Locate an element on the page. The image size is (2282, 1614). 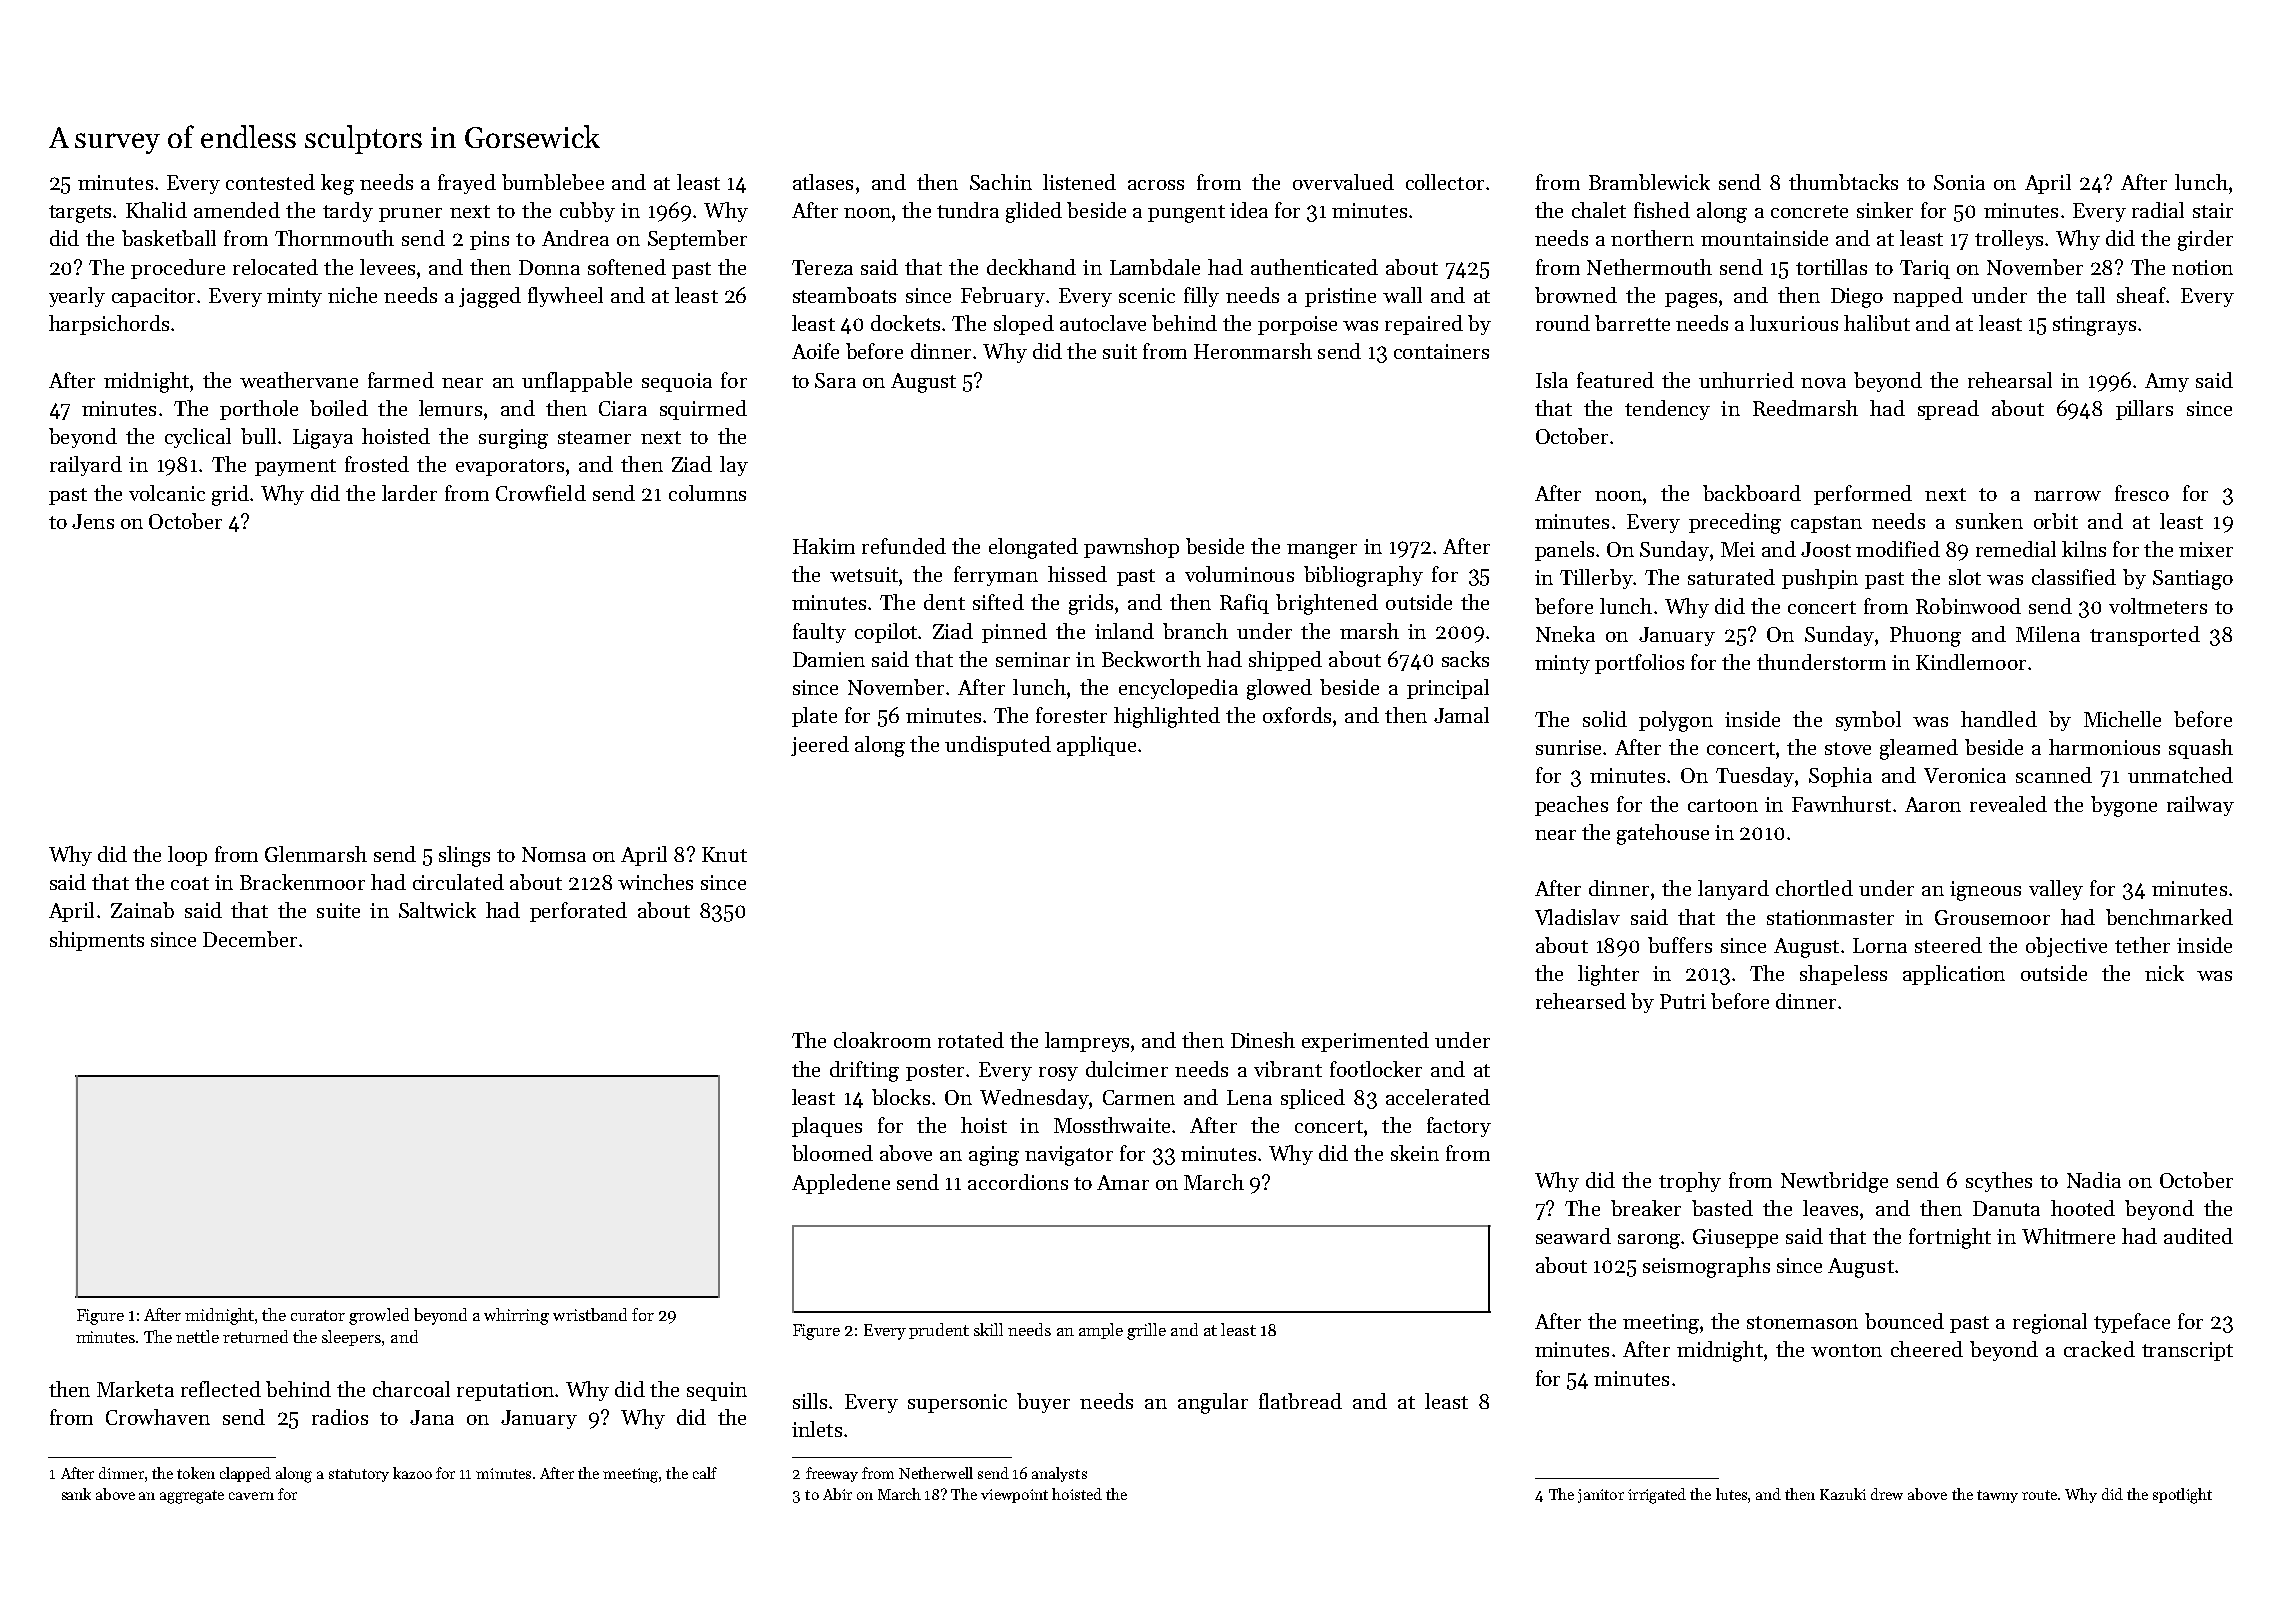
autoclave is located at coordinates (1103, 323).
